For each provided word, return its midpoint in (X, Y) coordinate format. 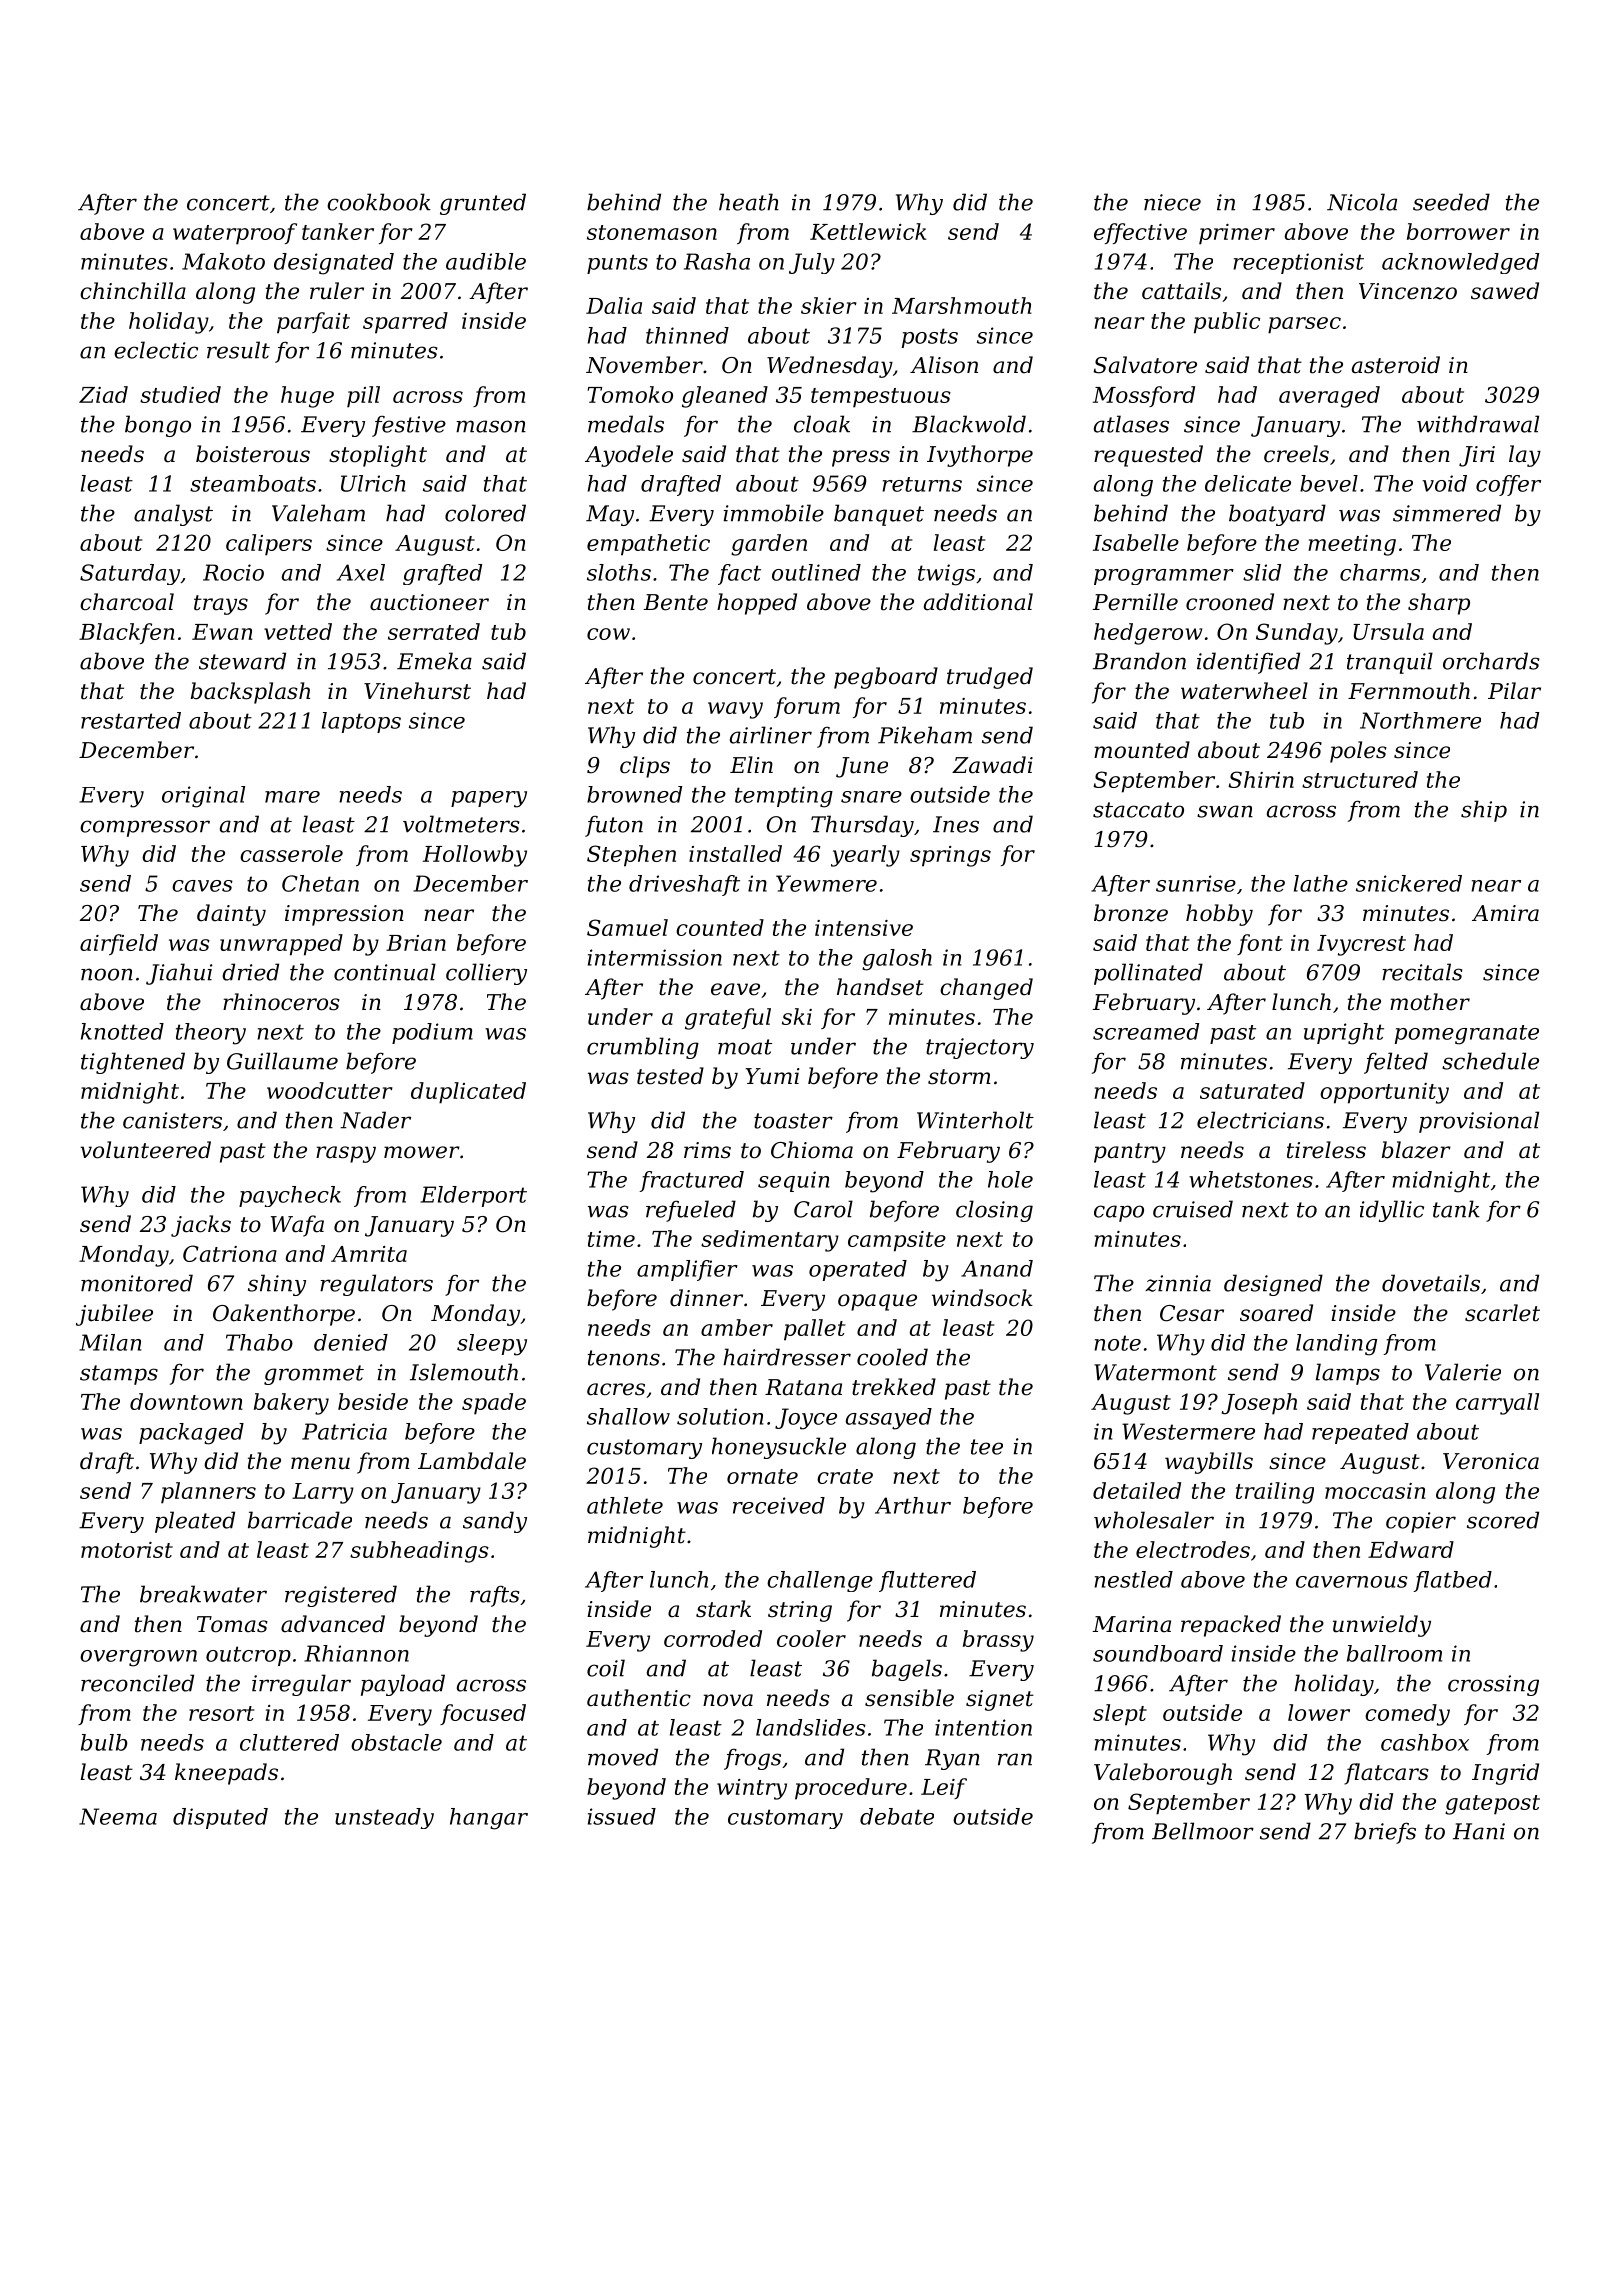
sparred (405, 323)
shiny (277, 1285)
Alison (944, 365)
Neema (118, 1816)
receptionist (1298, 263)
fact (739, 574)
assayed (889, 1419)
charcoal (127, 602)
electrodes (1193, 1549)
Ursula (1388, 631)
